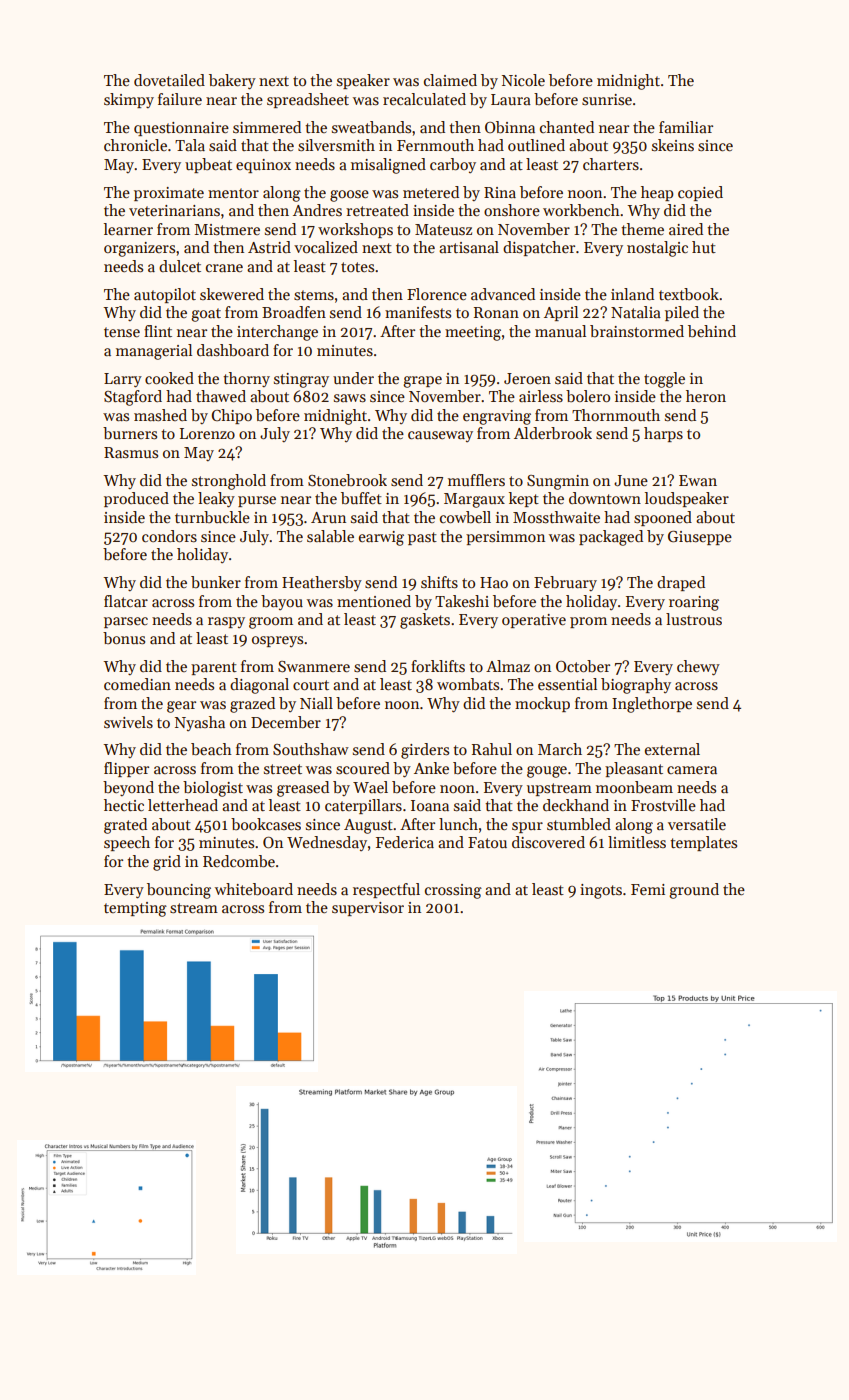 Image resolution: width=849 pixels, height=1400 pixels. Describe the element at coordinates (469, 247) in the screenshot. I see `artisanal` at that location.
